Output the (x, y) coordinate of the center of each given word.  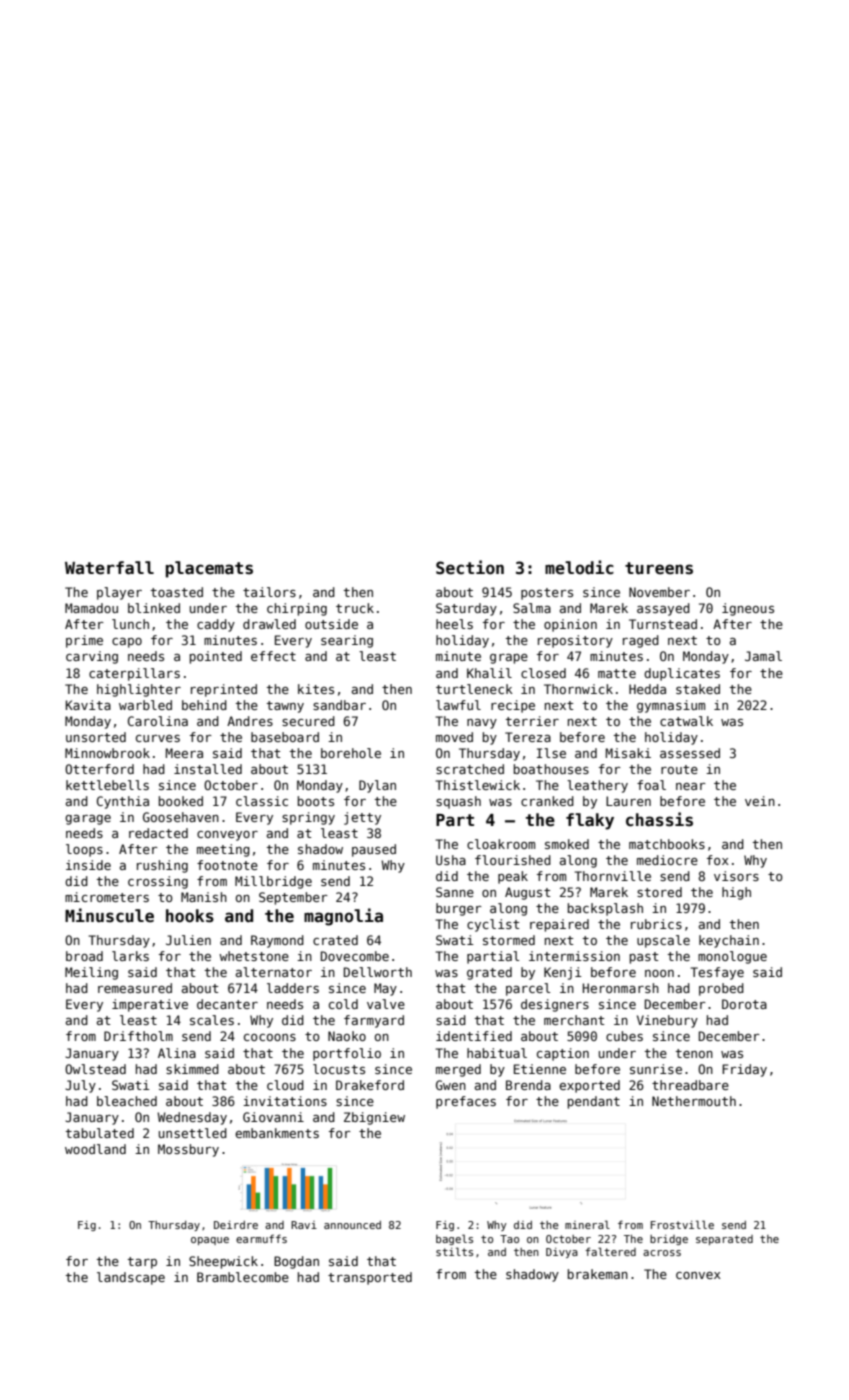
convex (698, 1275)
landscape (131, 1278)
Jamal (763, 656)
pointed (216, 657)
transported (370, 1278)
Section (470, 567)
